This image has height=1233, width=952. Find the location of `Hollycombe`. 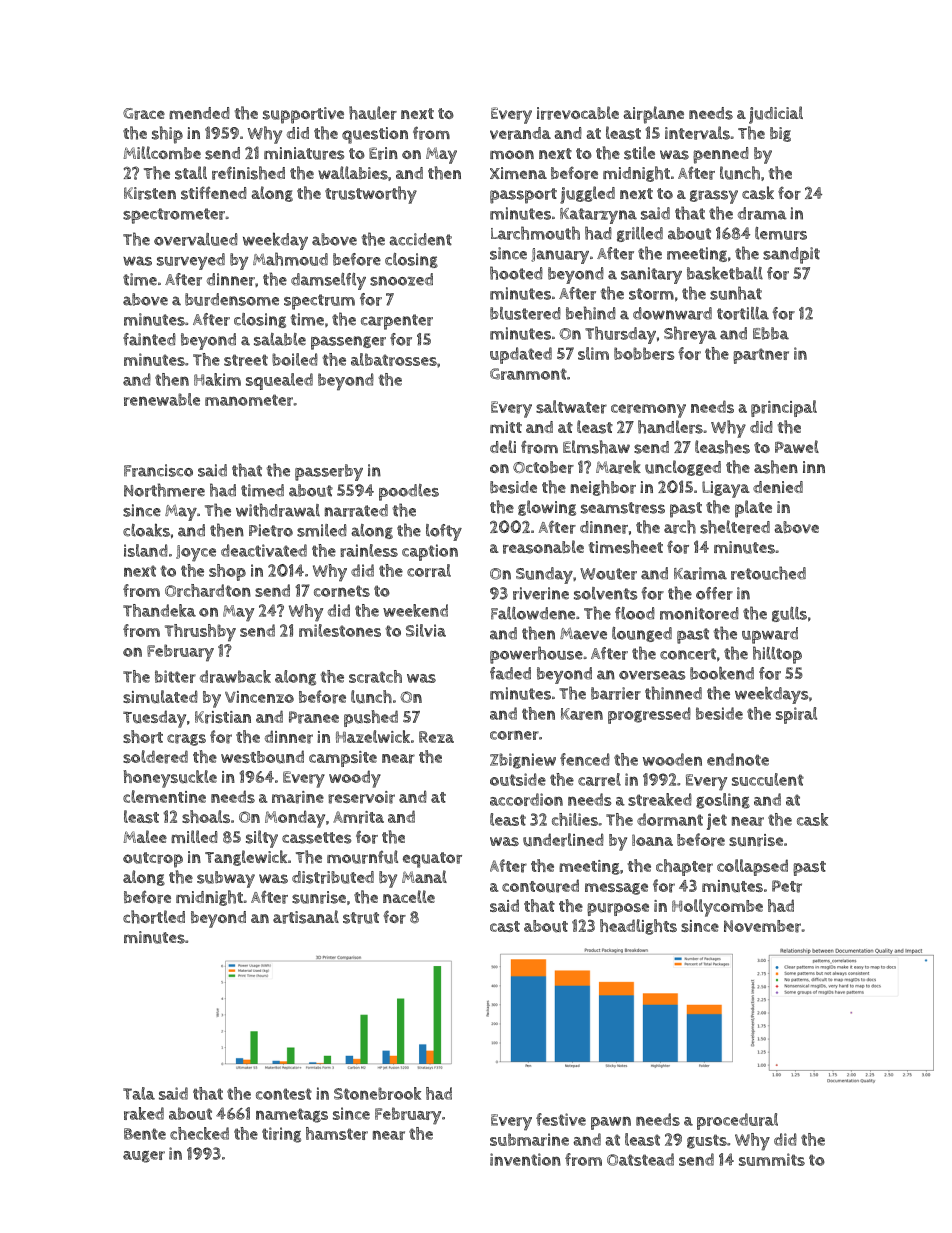

Hollycombe is located at coordinates (717, 908).
